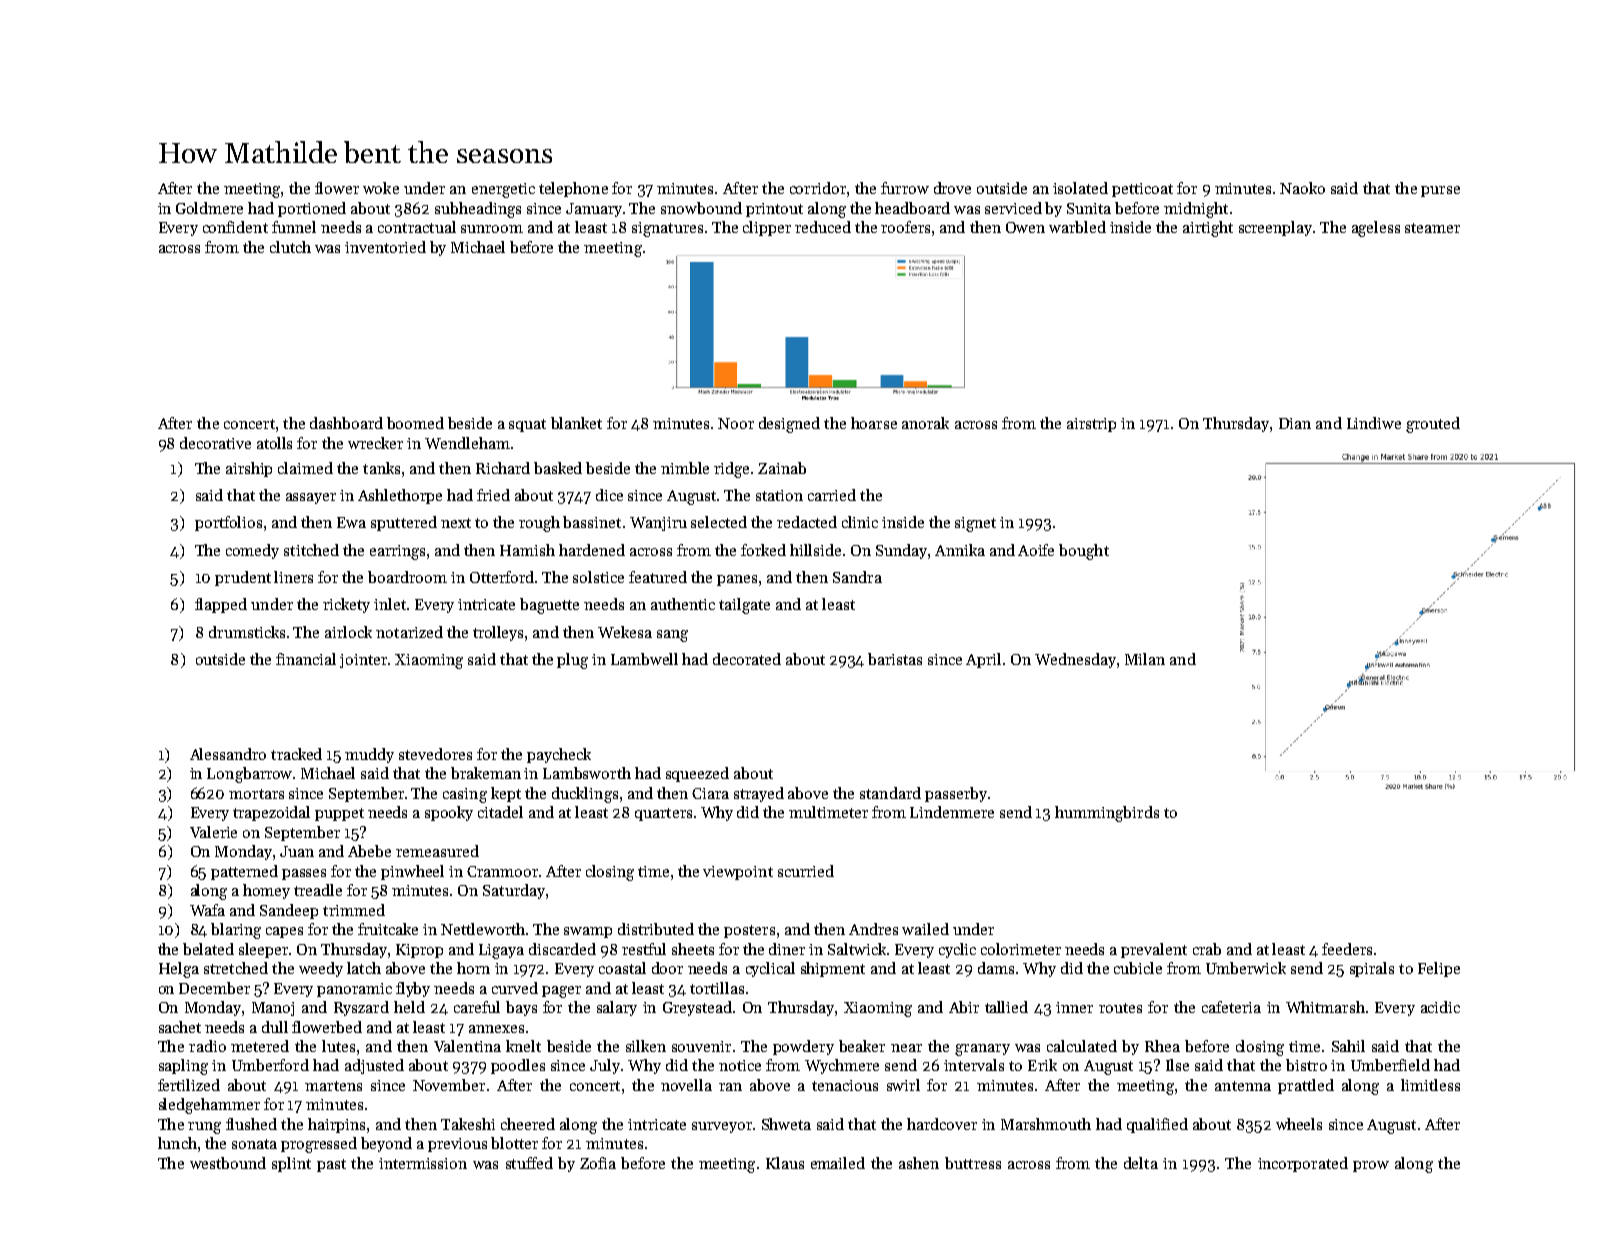 This screenshot has width=1618, height=1251. I want to click on decorated, so click(747, 659).
